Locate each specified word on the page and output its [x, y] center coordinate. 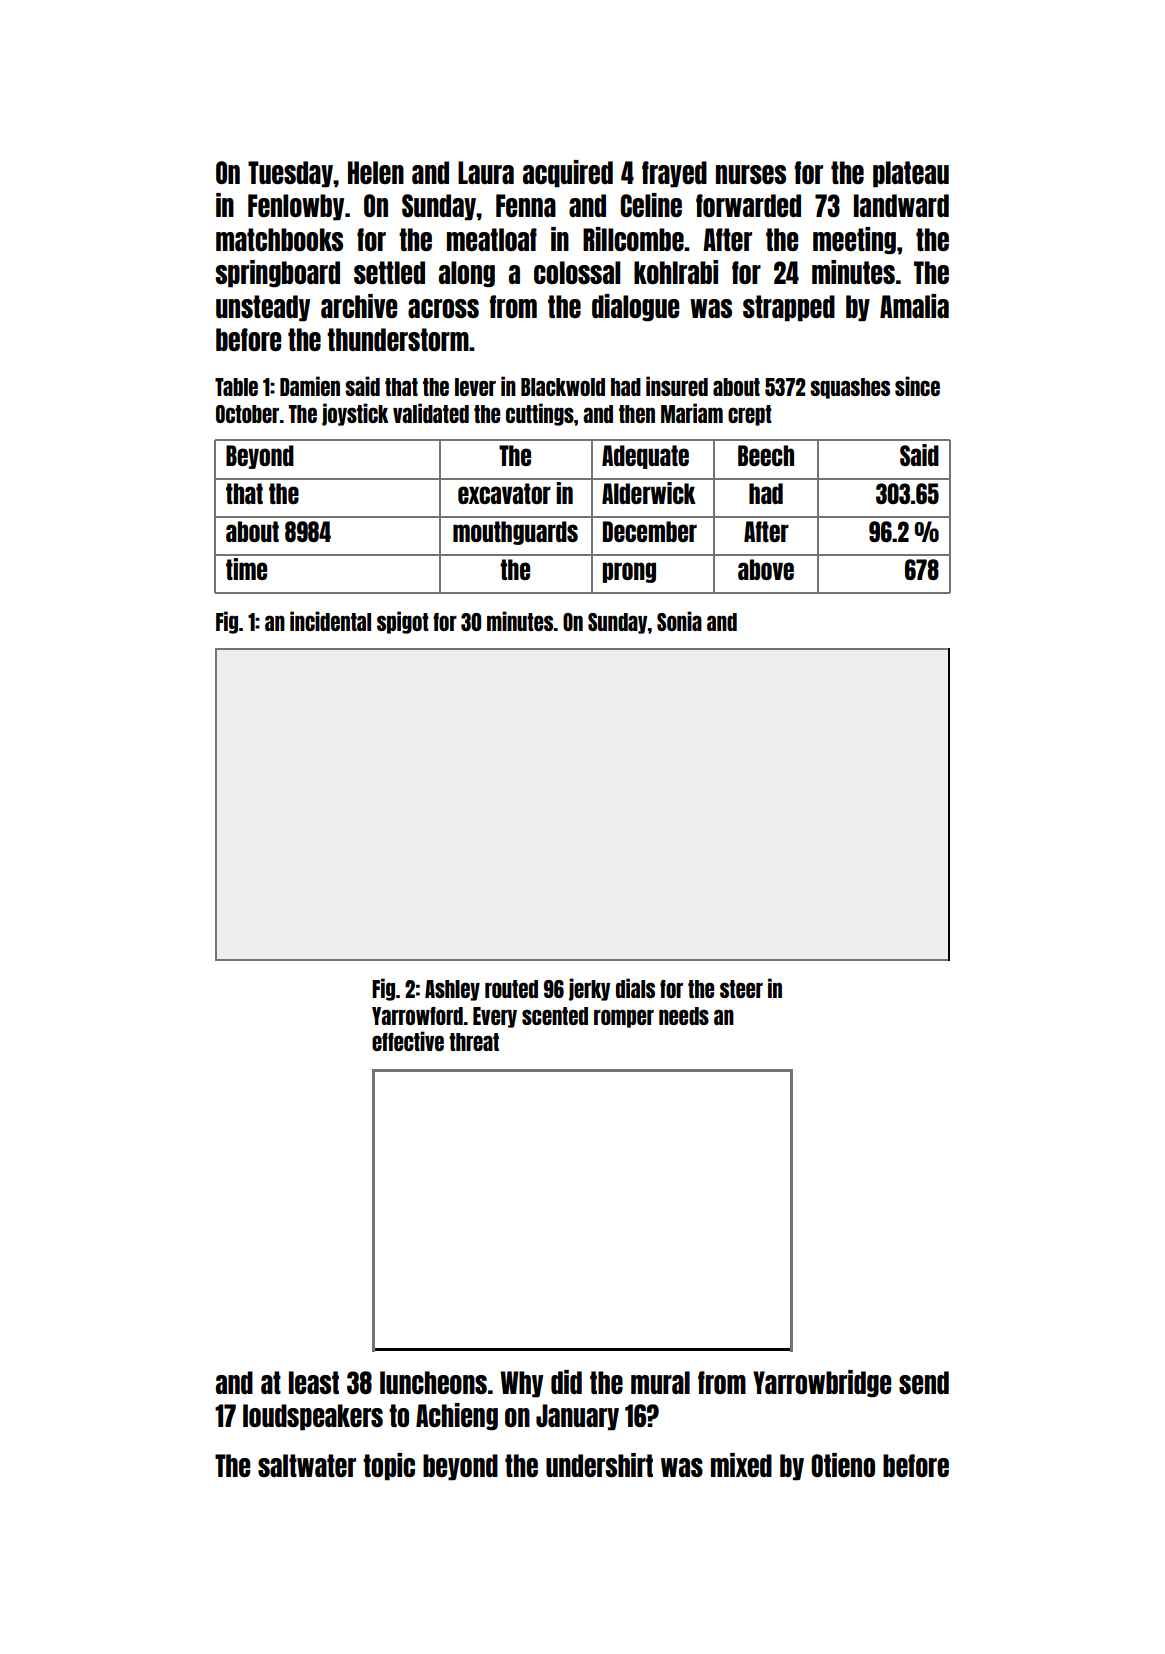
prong [629, 572]
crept [750, 415]
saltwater [307, 1465]
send [924, 1382]
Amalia [914, 306]
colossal [577, 272]
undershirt [599, 1465]
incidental [330, 621]
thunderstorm [398, 339]
